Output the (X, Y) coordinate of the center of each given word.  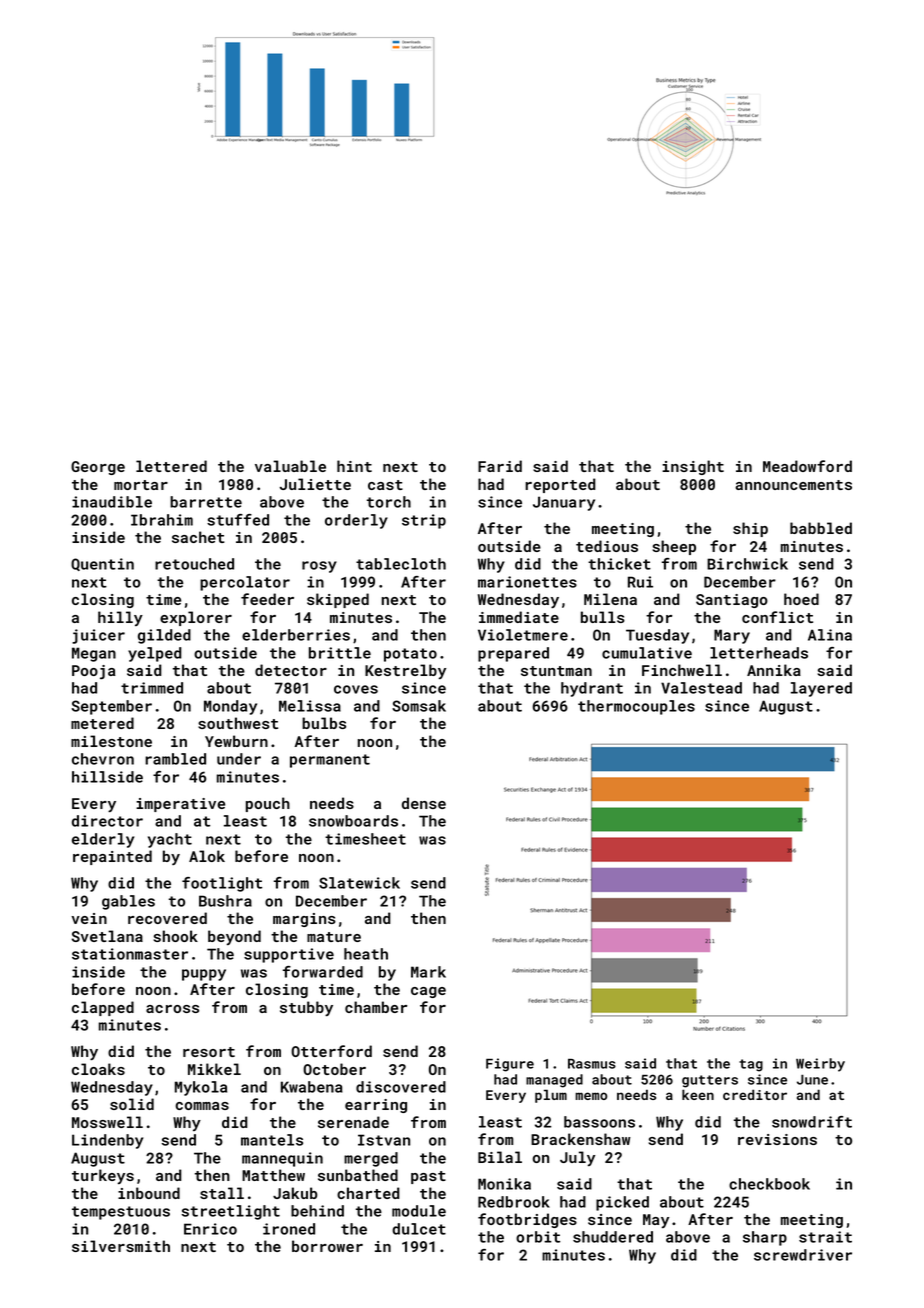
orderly (356, 521)
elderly (103, 840)
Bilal (500, 1157)
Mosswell (107, 1122)
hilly (120, 618)
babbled (821, 528)
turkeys (103, 1176)
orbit (538, 1237)
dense (424, 803)
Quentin (102, 564)
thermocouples (636, 707)
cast (385, 485)
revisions (777, 1139)
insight (693, 467)
